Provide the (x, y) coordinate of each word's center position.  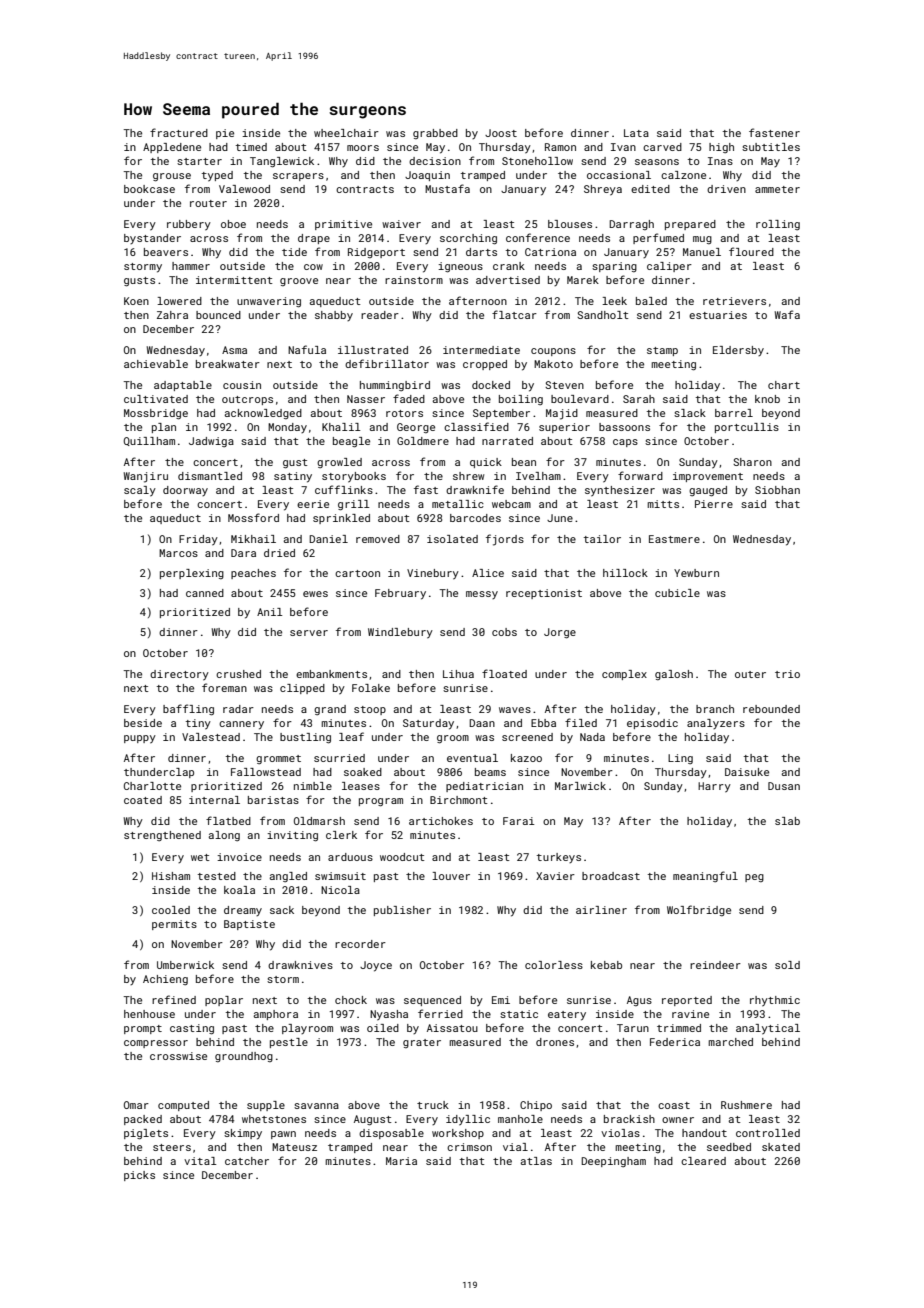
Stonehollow (537, 161)
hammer (191, 266)
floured (751, 251)
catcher (247, 1161)
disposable (391, 1134)
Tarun (633, 1028)
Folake (371, 688)
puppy (140, 739)
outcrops (247, 400)
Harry (714, 787)
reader (380, 315)
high (721, 148)
